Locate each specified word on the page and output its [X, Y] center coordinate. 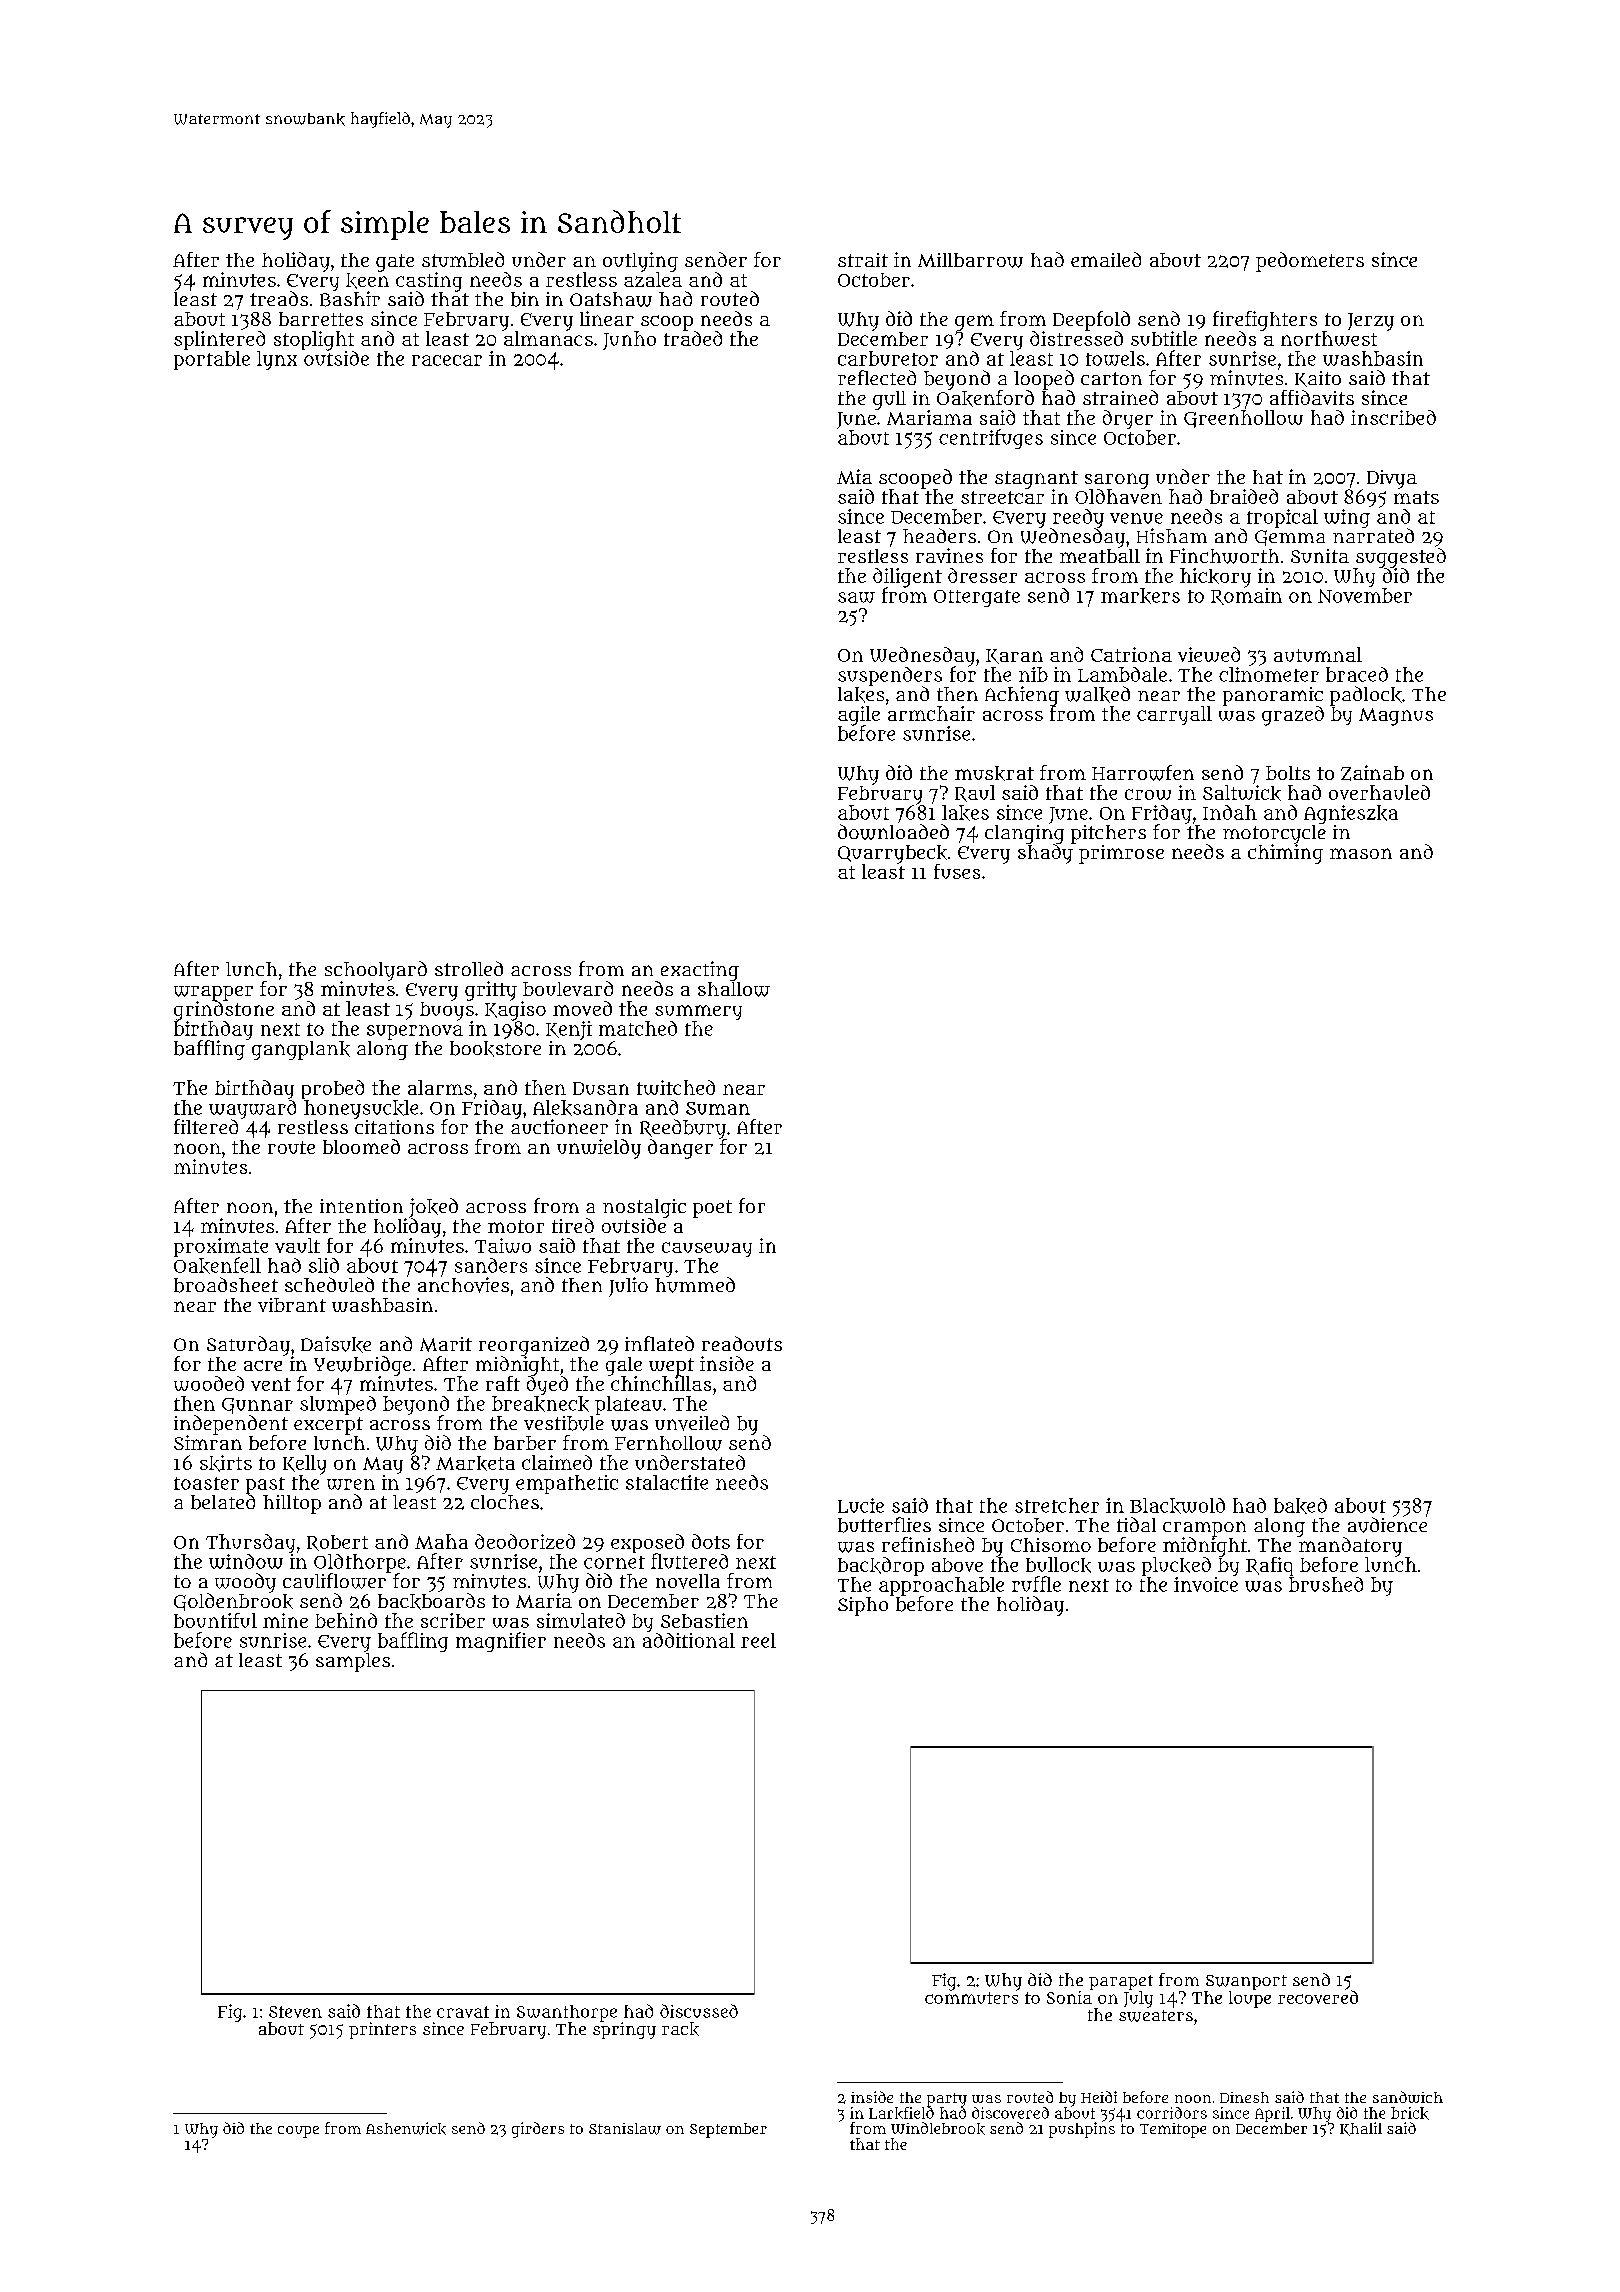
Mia [854, 476]
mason [1361, 853]
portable [212, 360]
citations [394, 1127]
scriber [453, 1620]
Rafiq [1269, 1566]
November [1365, 595]
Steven [295, 2012]
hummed [695, 1285]
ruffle [1036, 1584]
